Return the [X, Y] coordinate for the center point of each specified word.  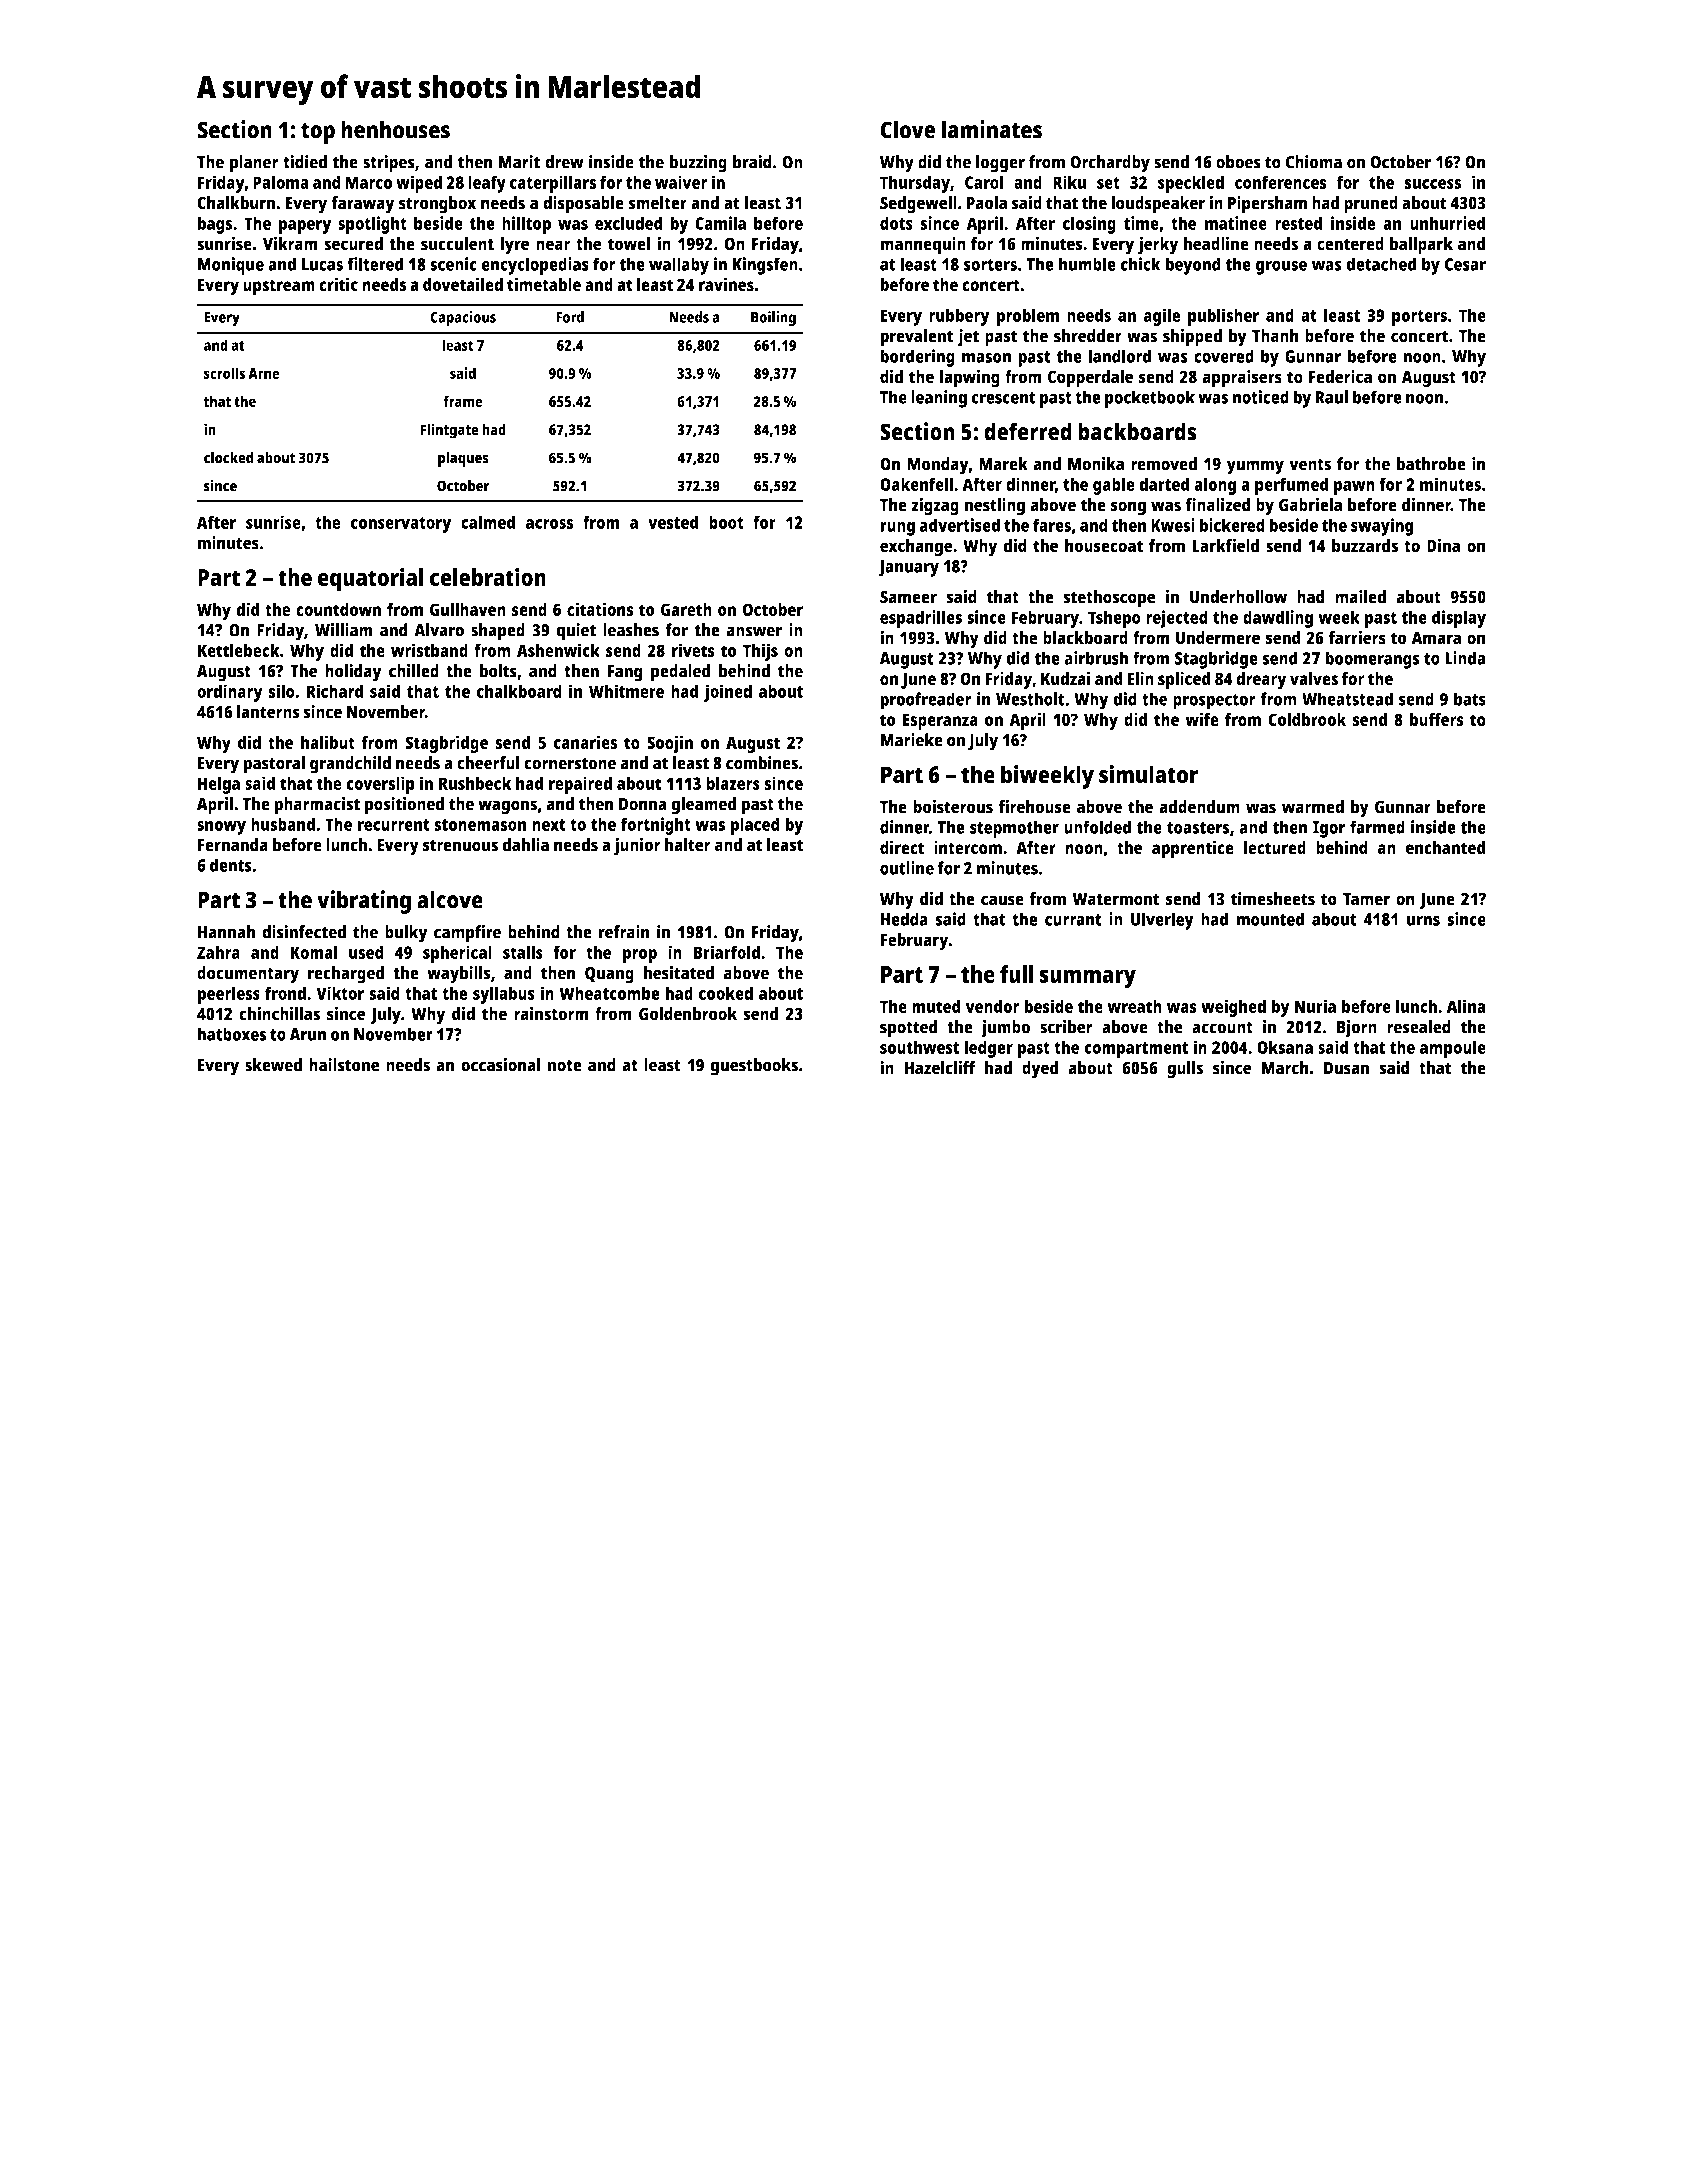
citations [600, 609]
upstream [279, 287]
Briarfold [726, 952]
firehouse [1035, 807]
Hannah [226, 932]
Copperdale [1090, 379]
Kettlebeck [238, 650]
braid [752, 162]
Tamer [1366, 899]
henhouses [395, 129]
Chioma [1314, 162]
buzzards [1365, 546]
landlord [1119, 356]
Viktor [340, 993]
